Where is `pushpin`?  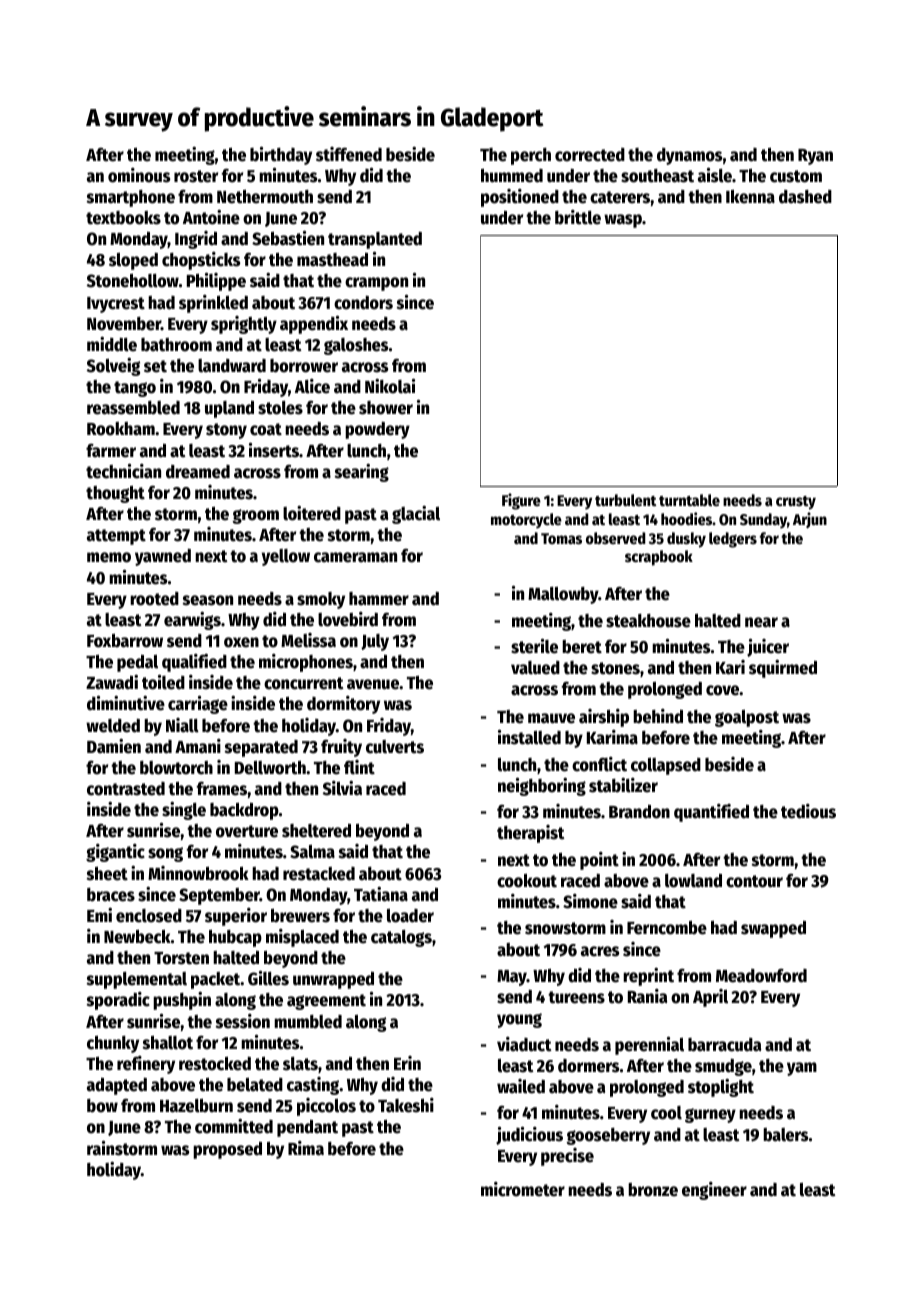
pushpin is located at coordinates (182, 1001).
